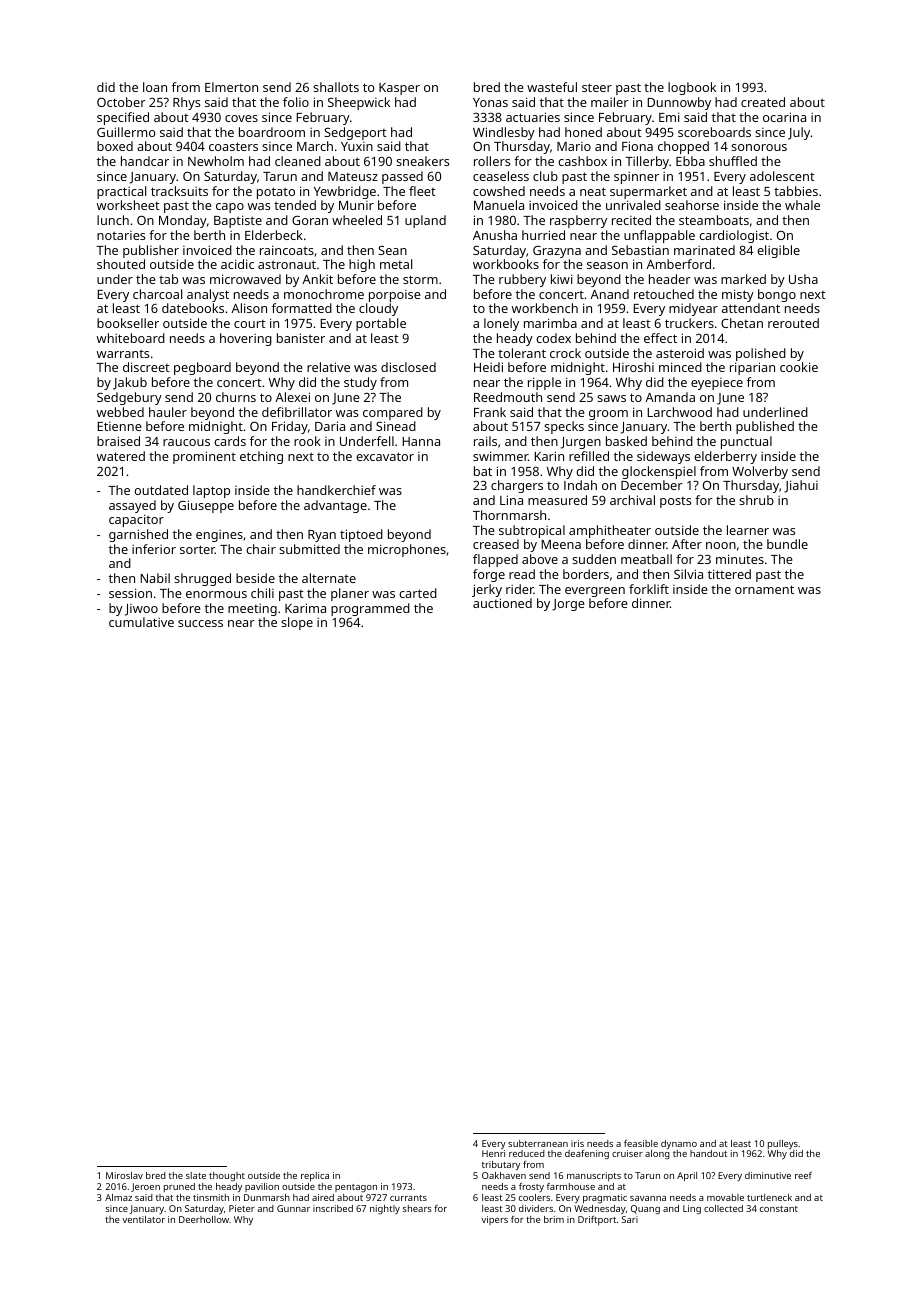 The width and height of the screenshot is (924, 1308). I want to click on auctioned, so click(502, 603).
